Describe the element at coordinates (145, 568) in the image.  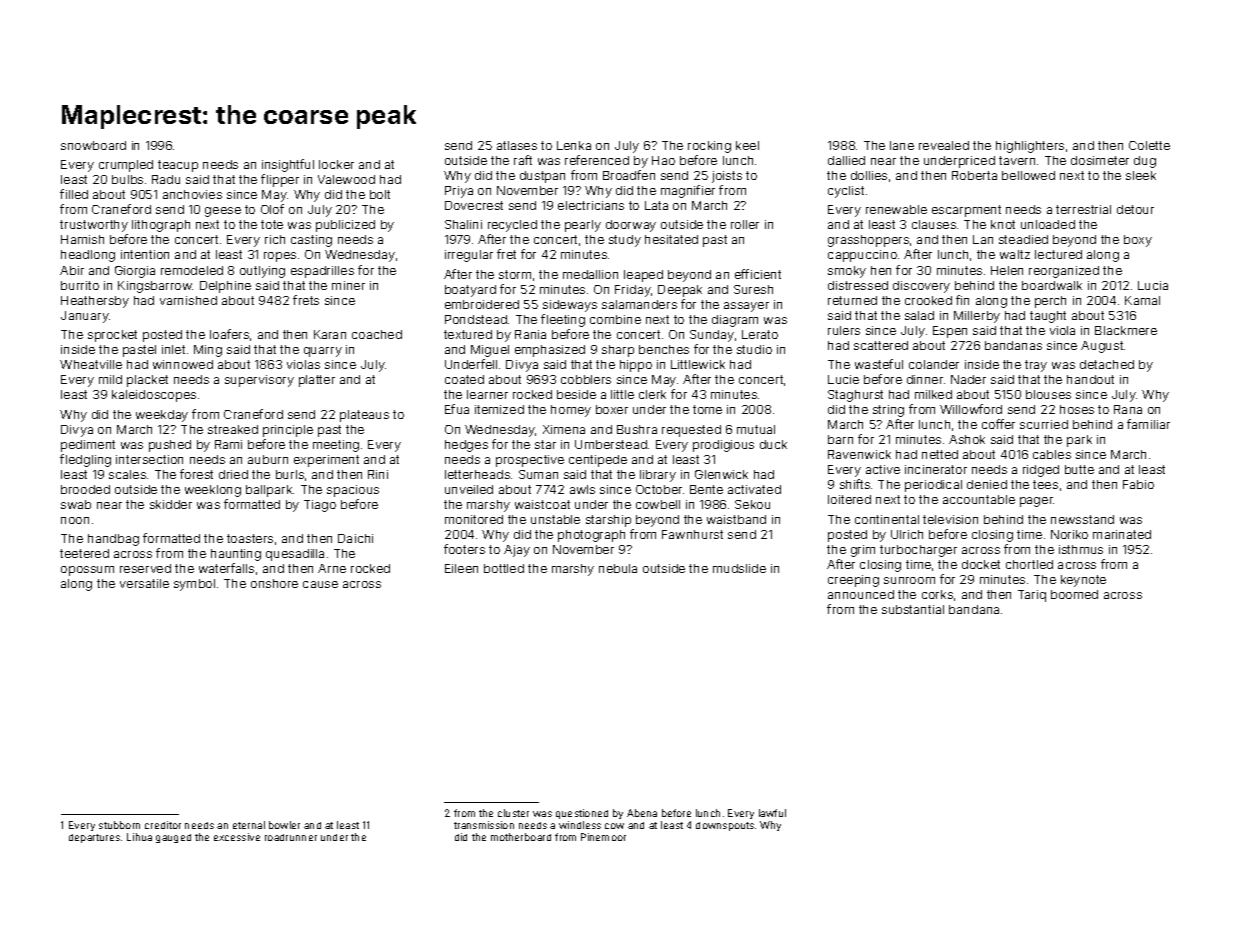
I see `reserved` at that location.
